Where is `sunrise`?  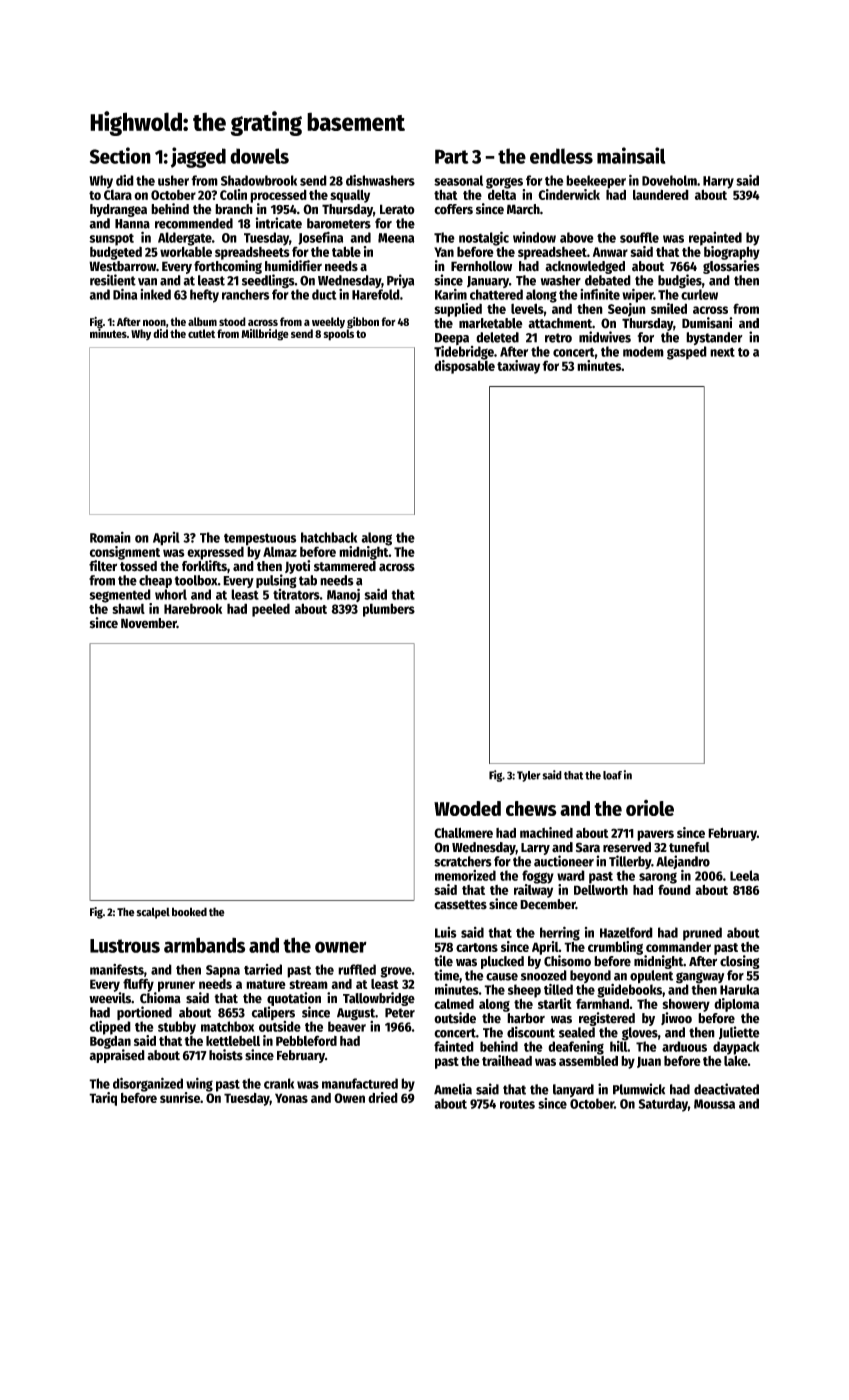 sunrise is located at coordinates (180, 1097).
